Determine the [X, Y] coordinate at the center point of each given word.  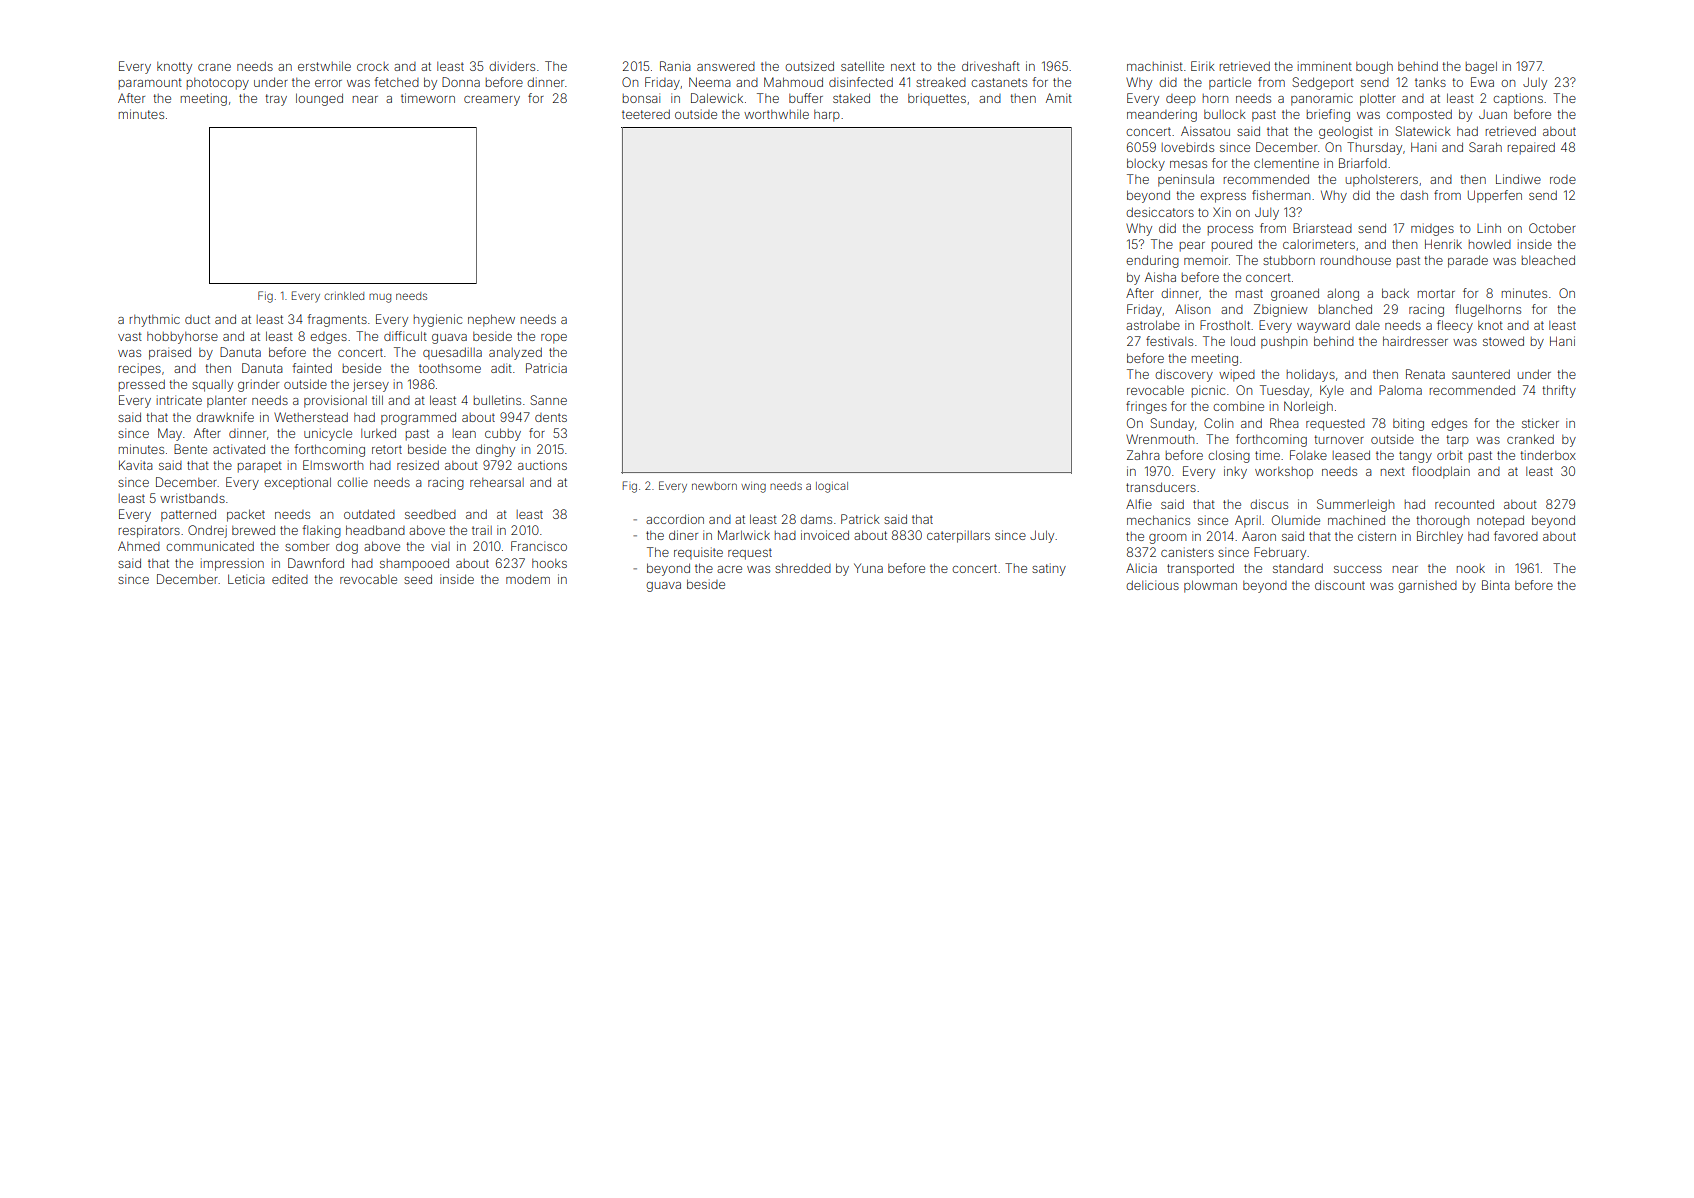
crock [373, 66]
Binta [1496, 585]
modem [528, 579]
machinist [1155, 66]
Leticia [246, 579]
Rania [675, 66]
